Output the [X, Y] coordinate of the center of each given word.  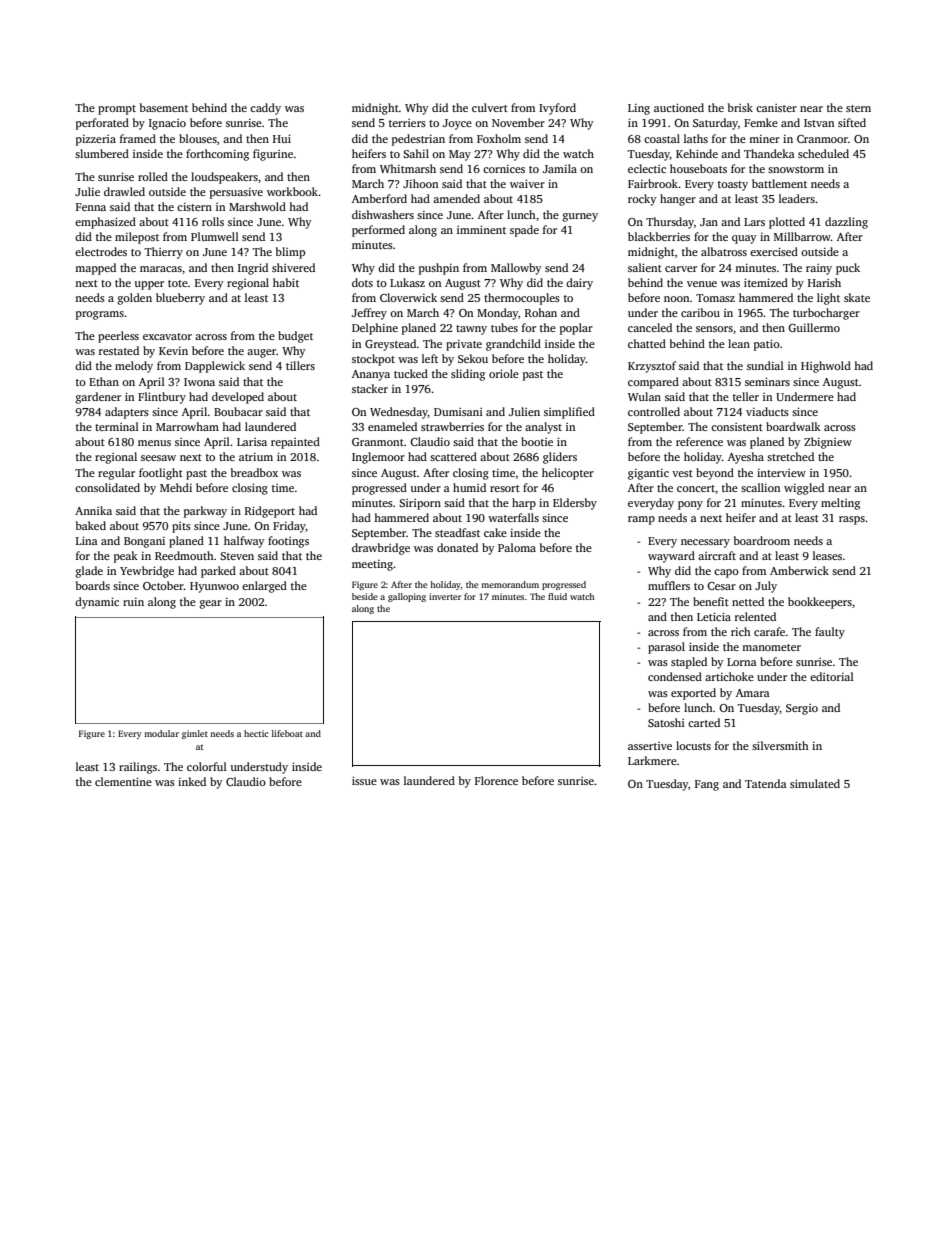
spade [524, 231]
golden [135, 299]
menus [154, 443]
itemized [766, 282]
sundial [765, 365]
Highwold [826, 367]
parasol [666, 648]
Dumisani [458, 412]
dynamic [97, 603]
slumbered [102, 153]
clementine [123, 781]
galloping [407, 597]
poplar [576, 329]
